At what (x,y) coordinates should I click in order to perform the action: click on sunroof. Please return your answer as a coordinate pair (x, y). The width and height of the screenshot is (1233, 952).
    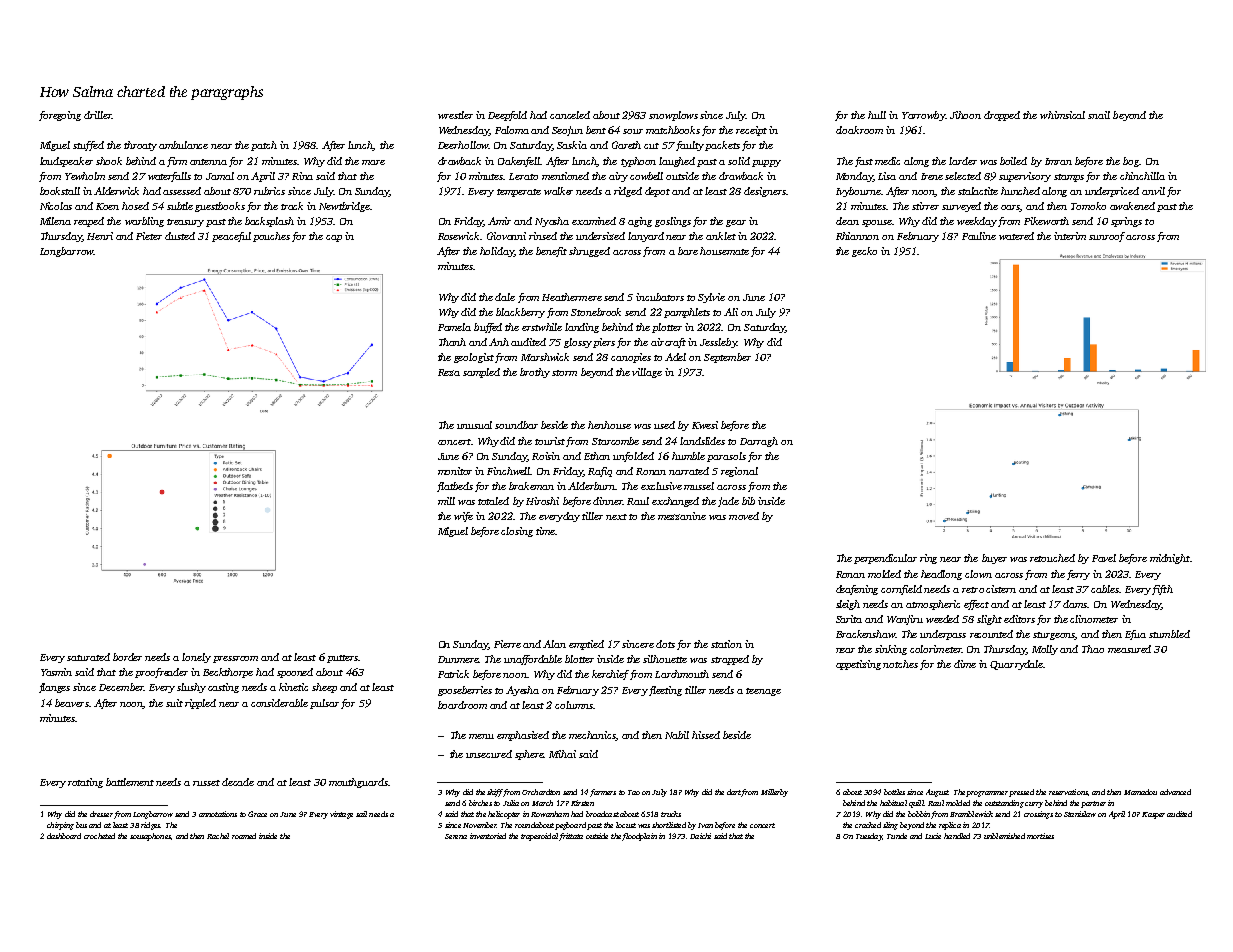
    Looking at the image, I should click on (1107, 237).
